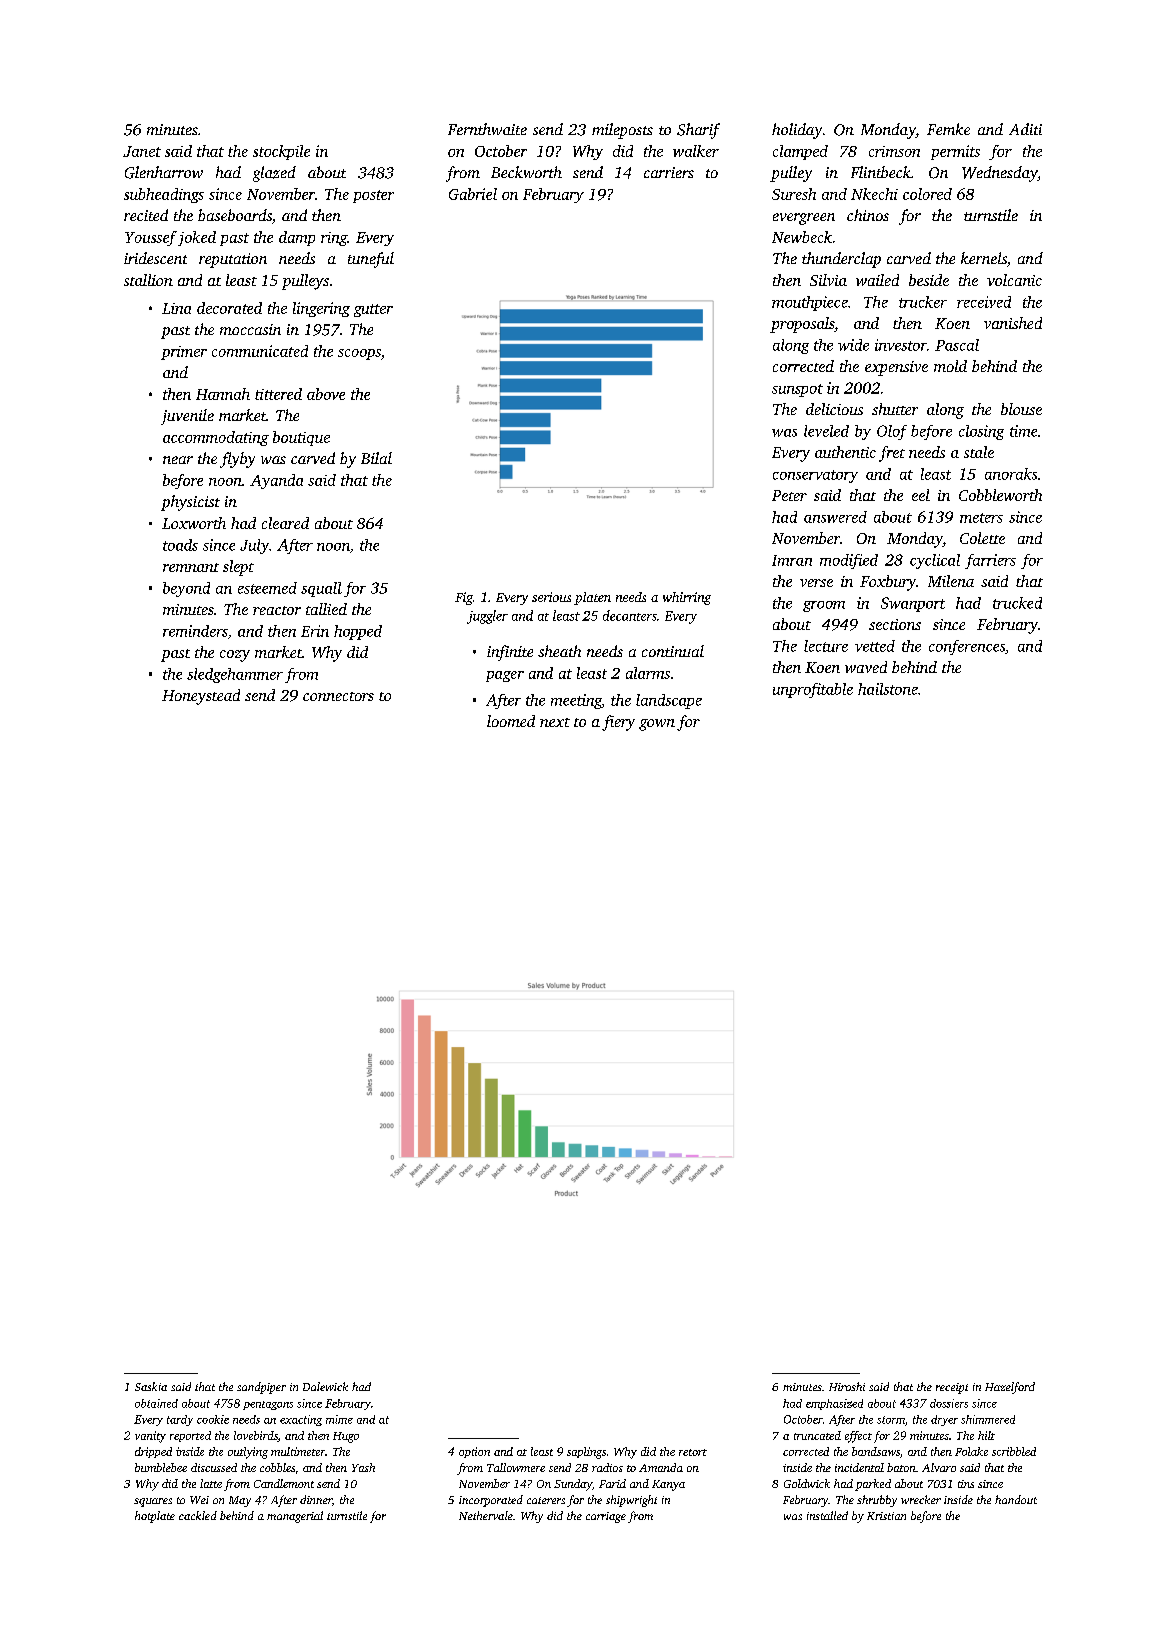 This screenshot has height=1650, width=1166. What do you see at coordinates (268, 1405) in the screenshot?
I see `pentagons` at bounding box center [268, 1405].
